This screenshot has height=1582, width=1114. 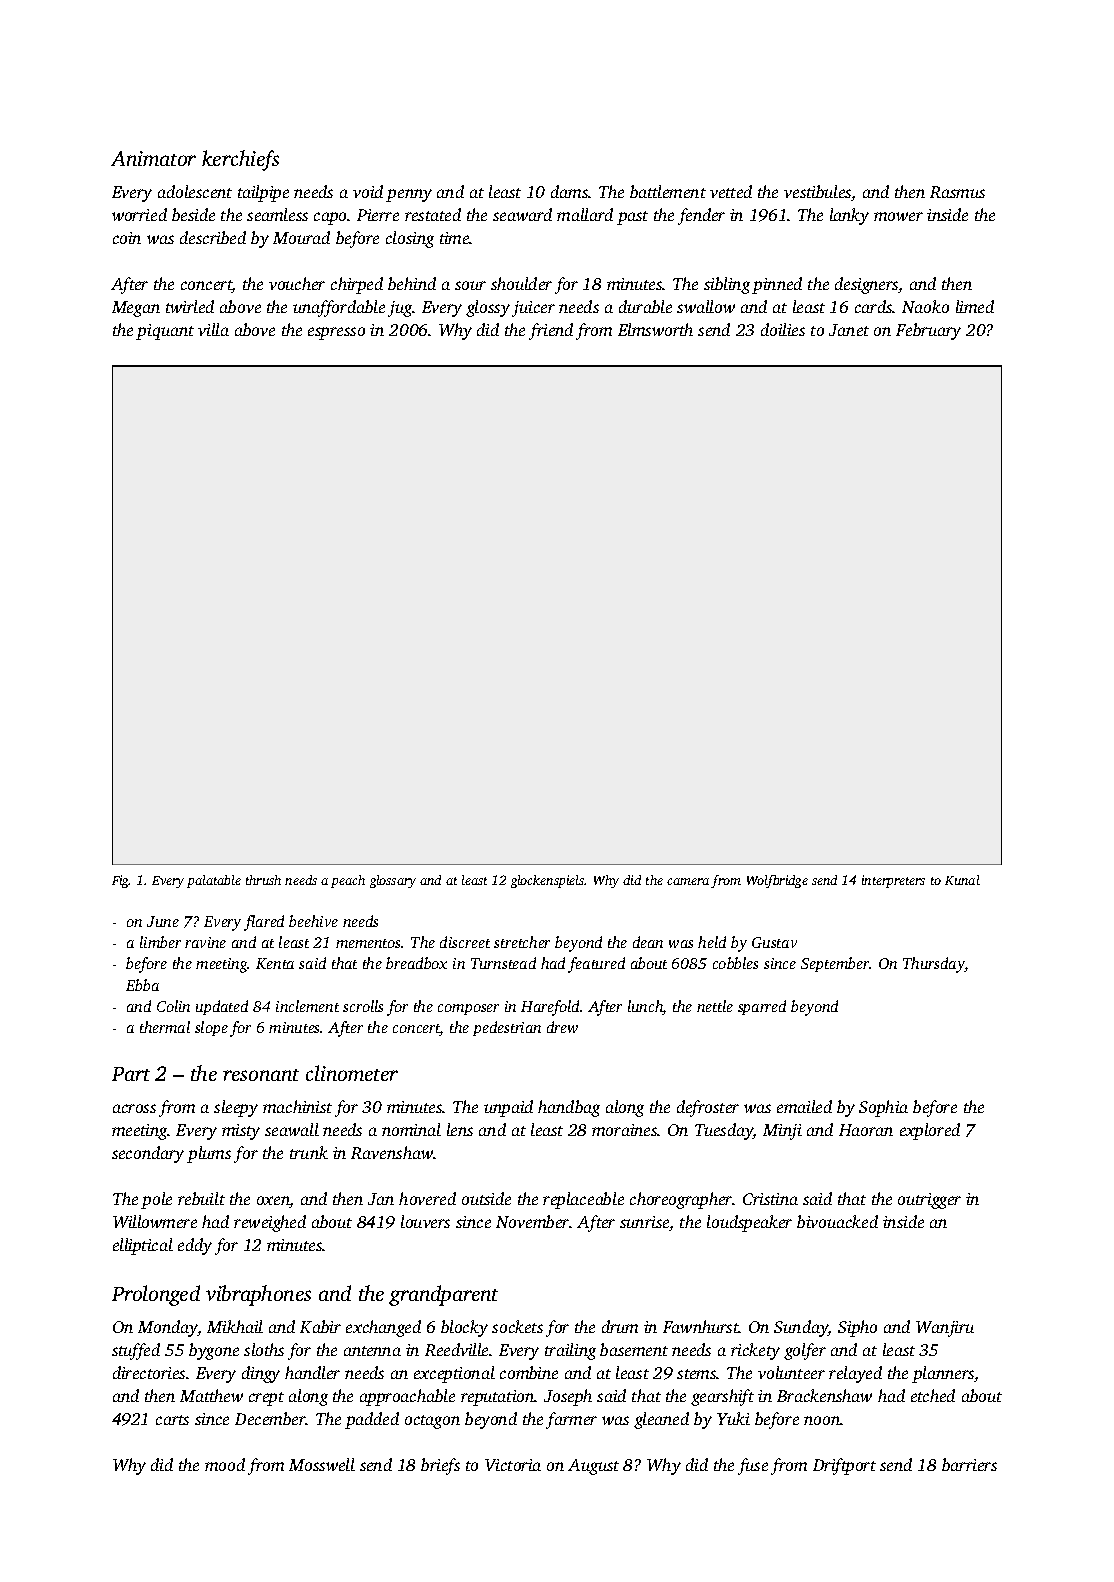 I want to click on mood, so click(x=225, y=1464).
